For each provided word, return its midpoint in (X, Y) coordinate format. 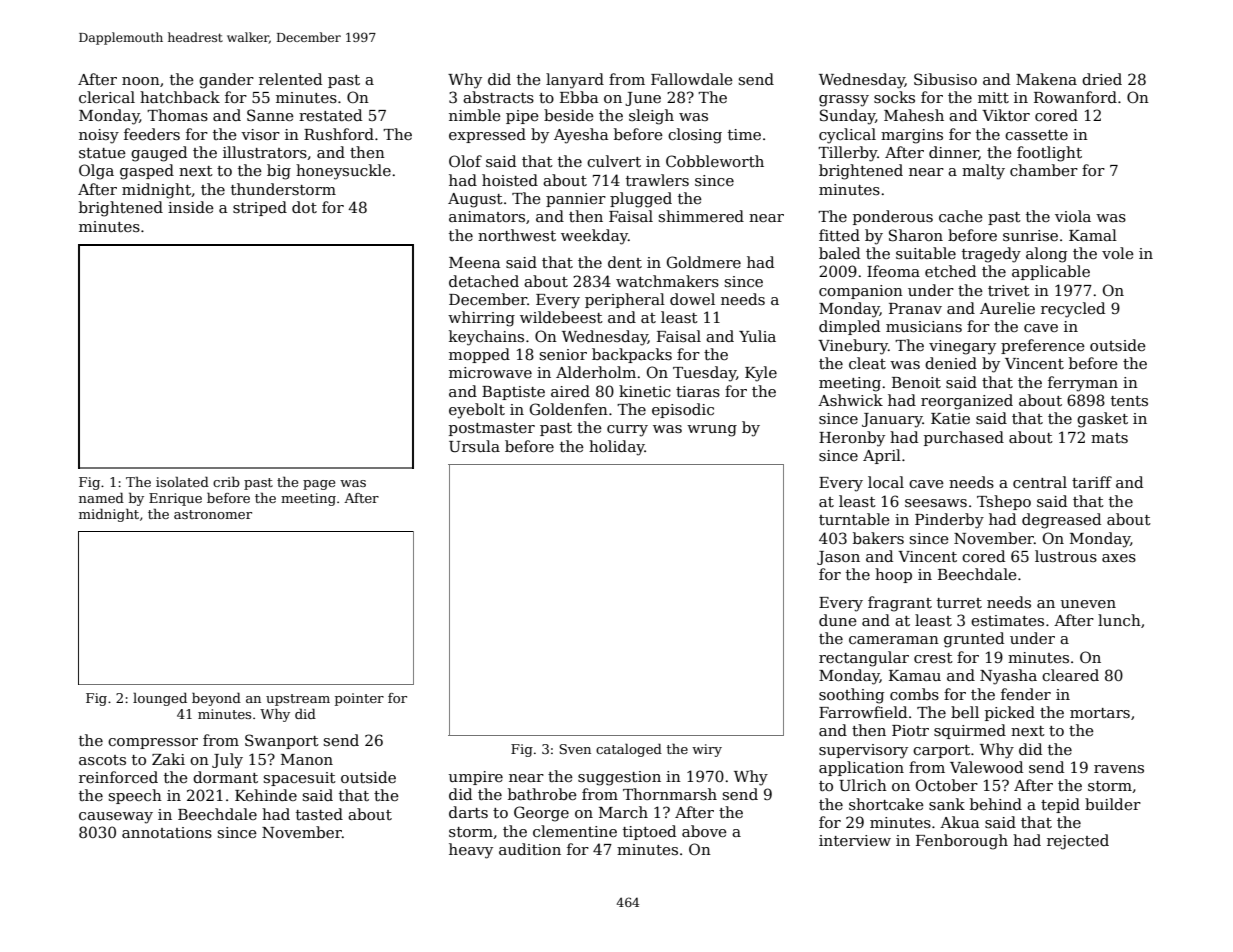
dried (1102, 79)
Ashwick (850, 400)
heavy (471, 851)
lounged (160, 699)
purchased (964, 438)
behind (996, 804)
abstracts (498, 97)
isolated (182, 482)
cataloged (629, 750)
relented (290, 79)
